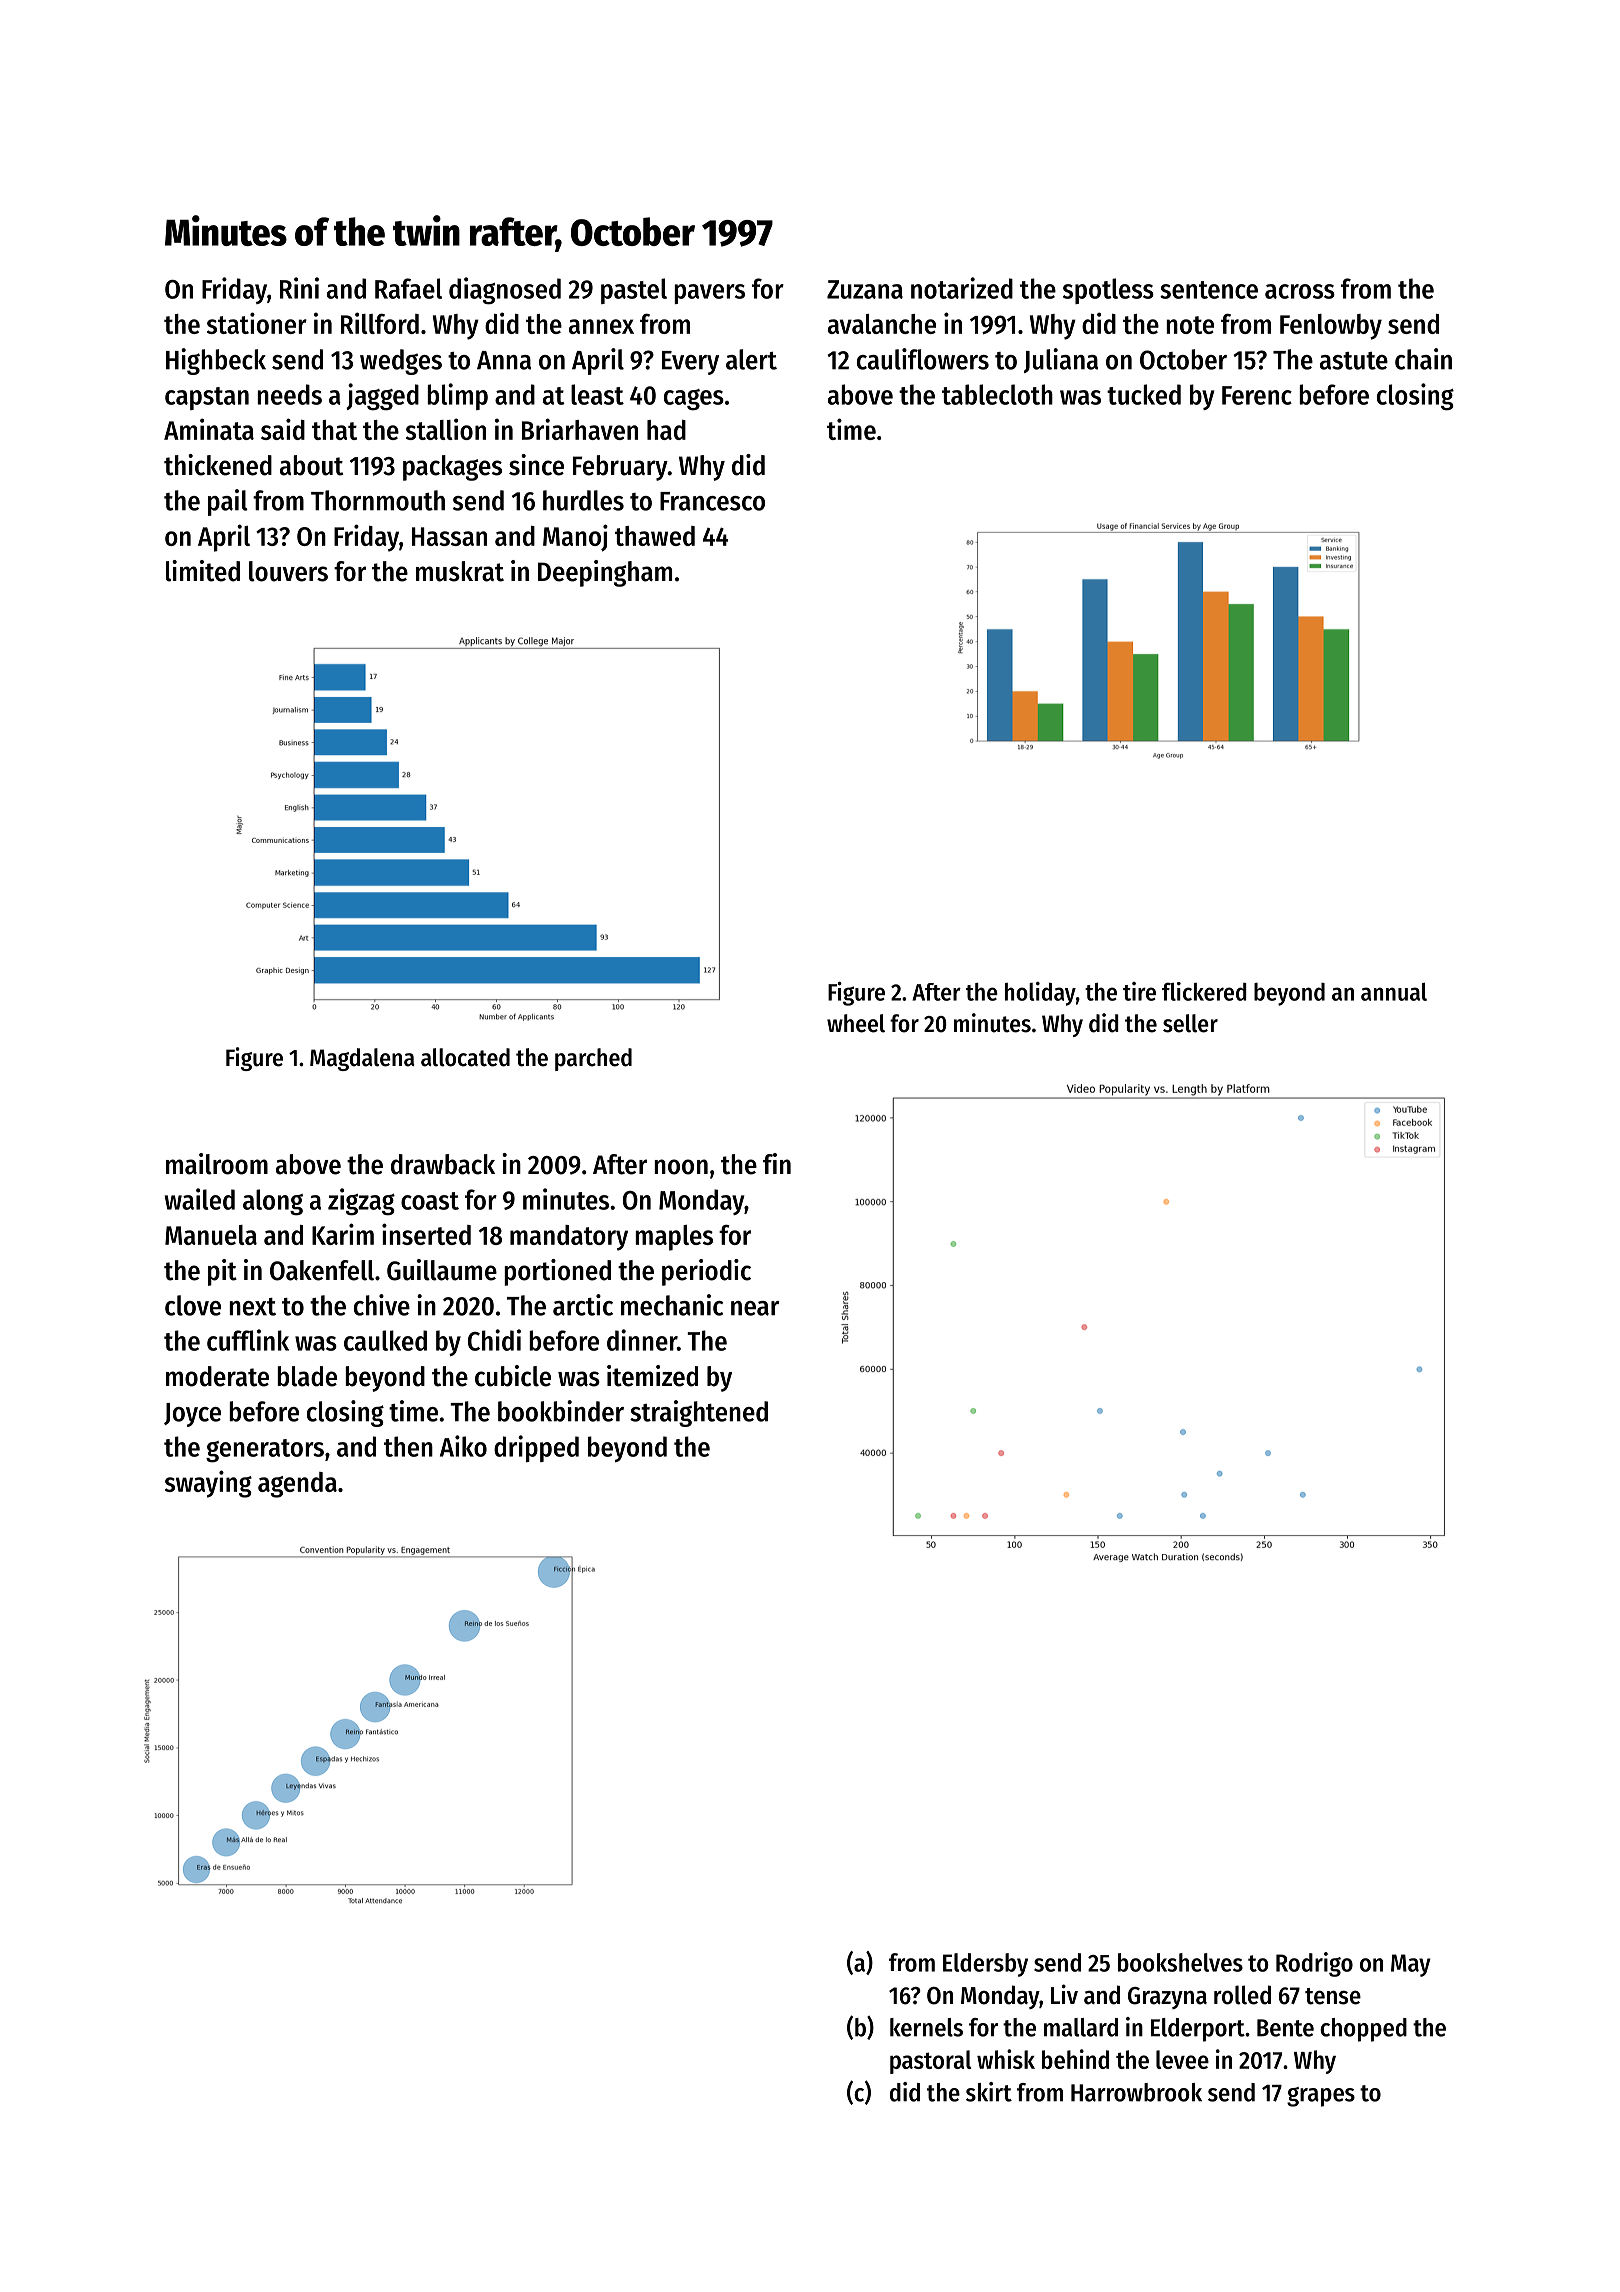 The height and width of the document is (2292, 1620). Describe the element at coordinates (216, 361) in the document. I see `Highbeck` at that location.
